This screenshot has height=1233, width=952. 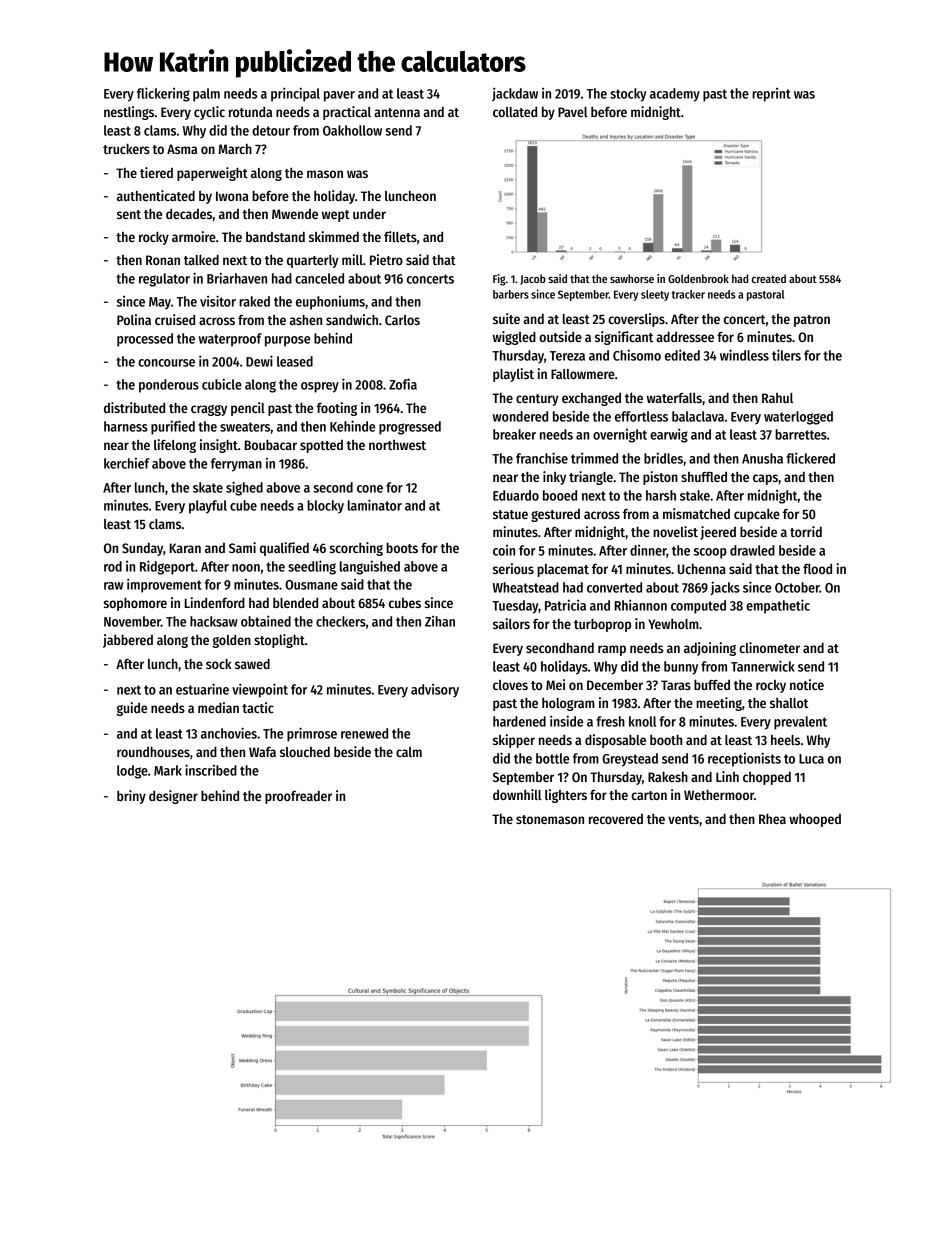 What do you see at coordinates (173, 797) in the screenshot?
I see `designer` at bounding box center [173, 797].
